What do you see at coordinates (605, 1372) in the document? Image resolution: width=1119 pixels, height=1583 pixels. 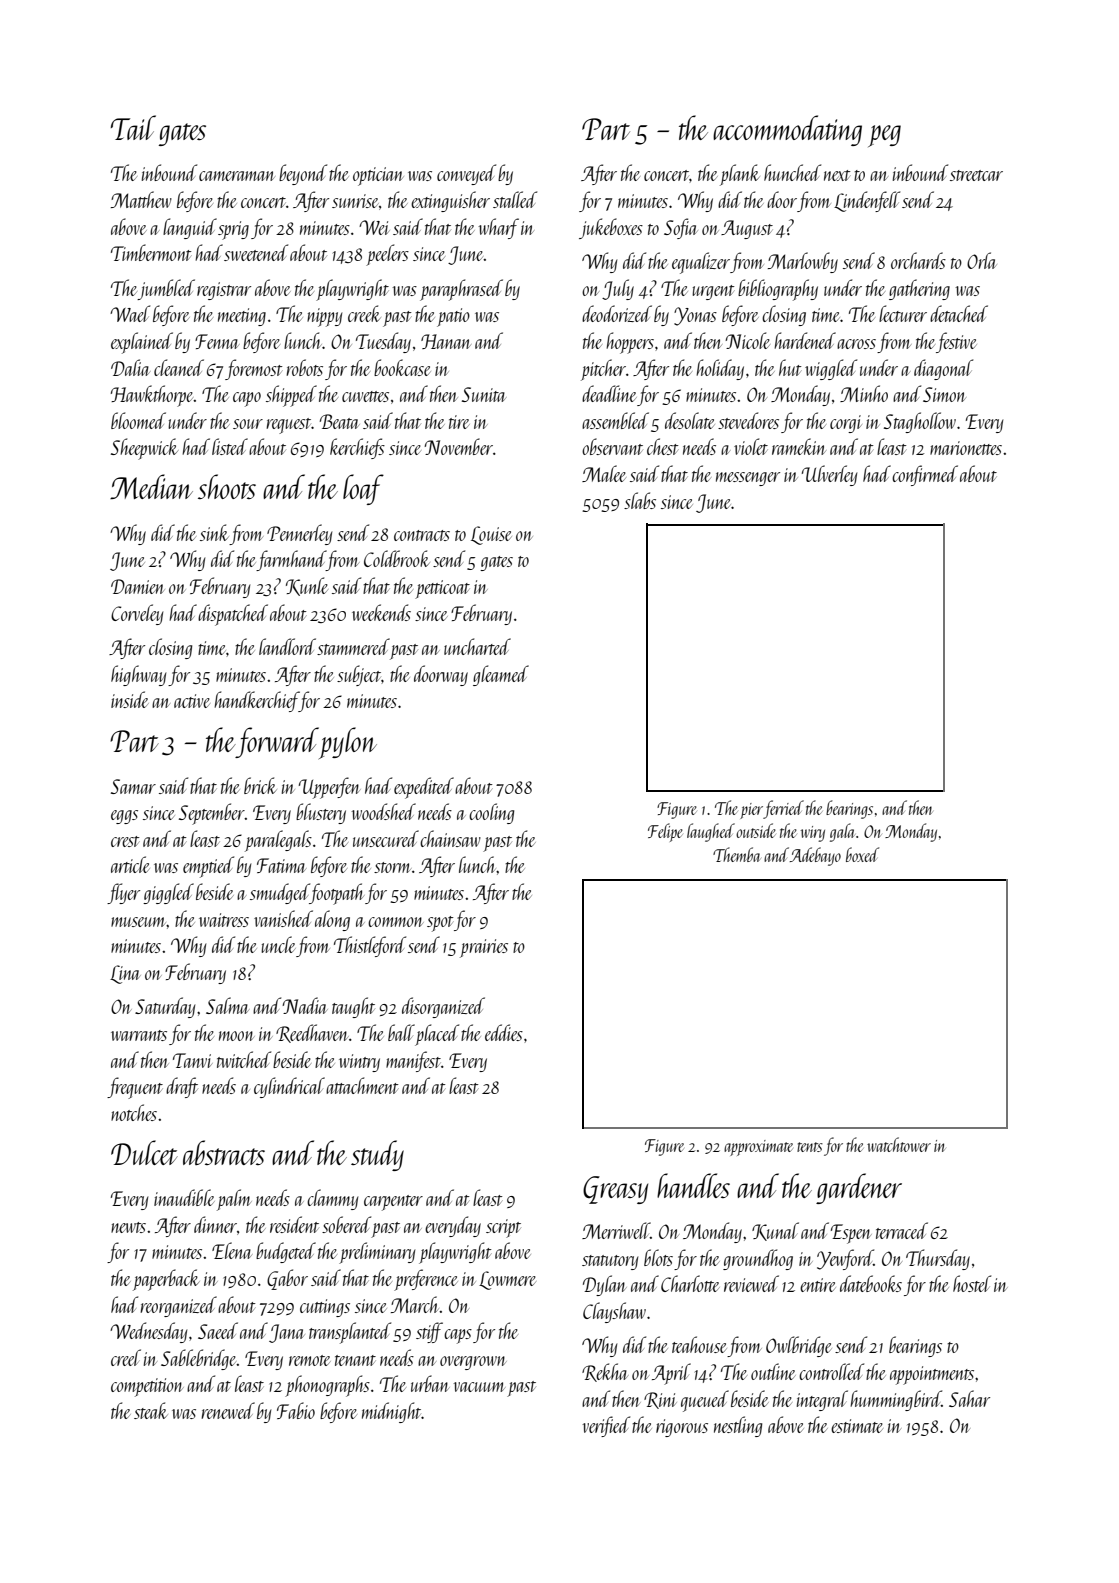 I see `Rekha` at bounding box center [605, 1372].
